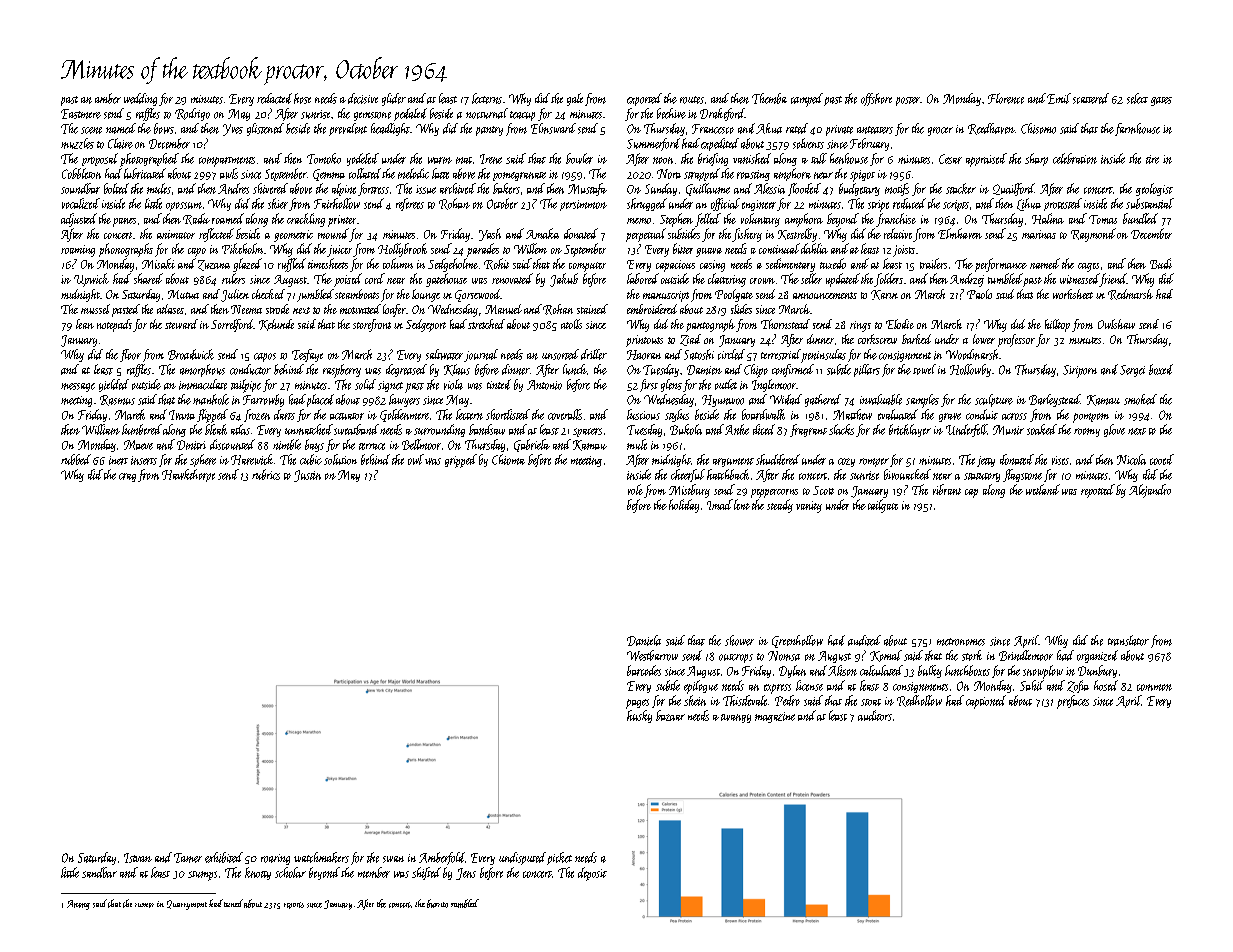 Image resolution: width=1233 pixels, height=952 pixels. What do you see at coordinates (686, 429) in the screenshot?
I see `Bukola` at bounding box center [686, 429].
